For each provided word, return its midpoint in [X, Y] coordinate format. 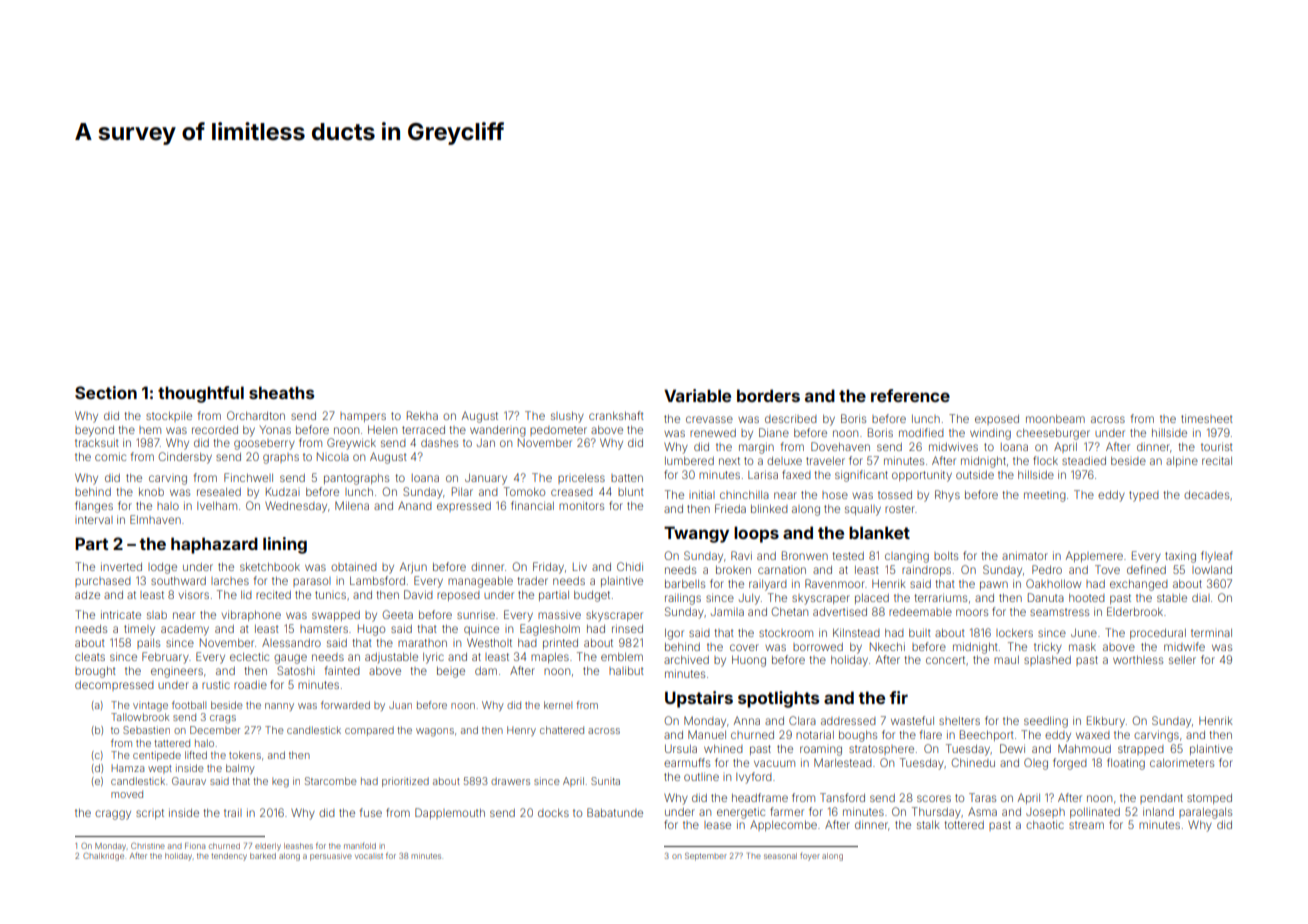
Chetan [789, 611]
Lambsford [377, 580]
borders [768, 395]
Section [106, 392]
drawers [510, 781]
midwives [953, 446]
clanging [907, 557]
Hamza [127, 768]
